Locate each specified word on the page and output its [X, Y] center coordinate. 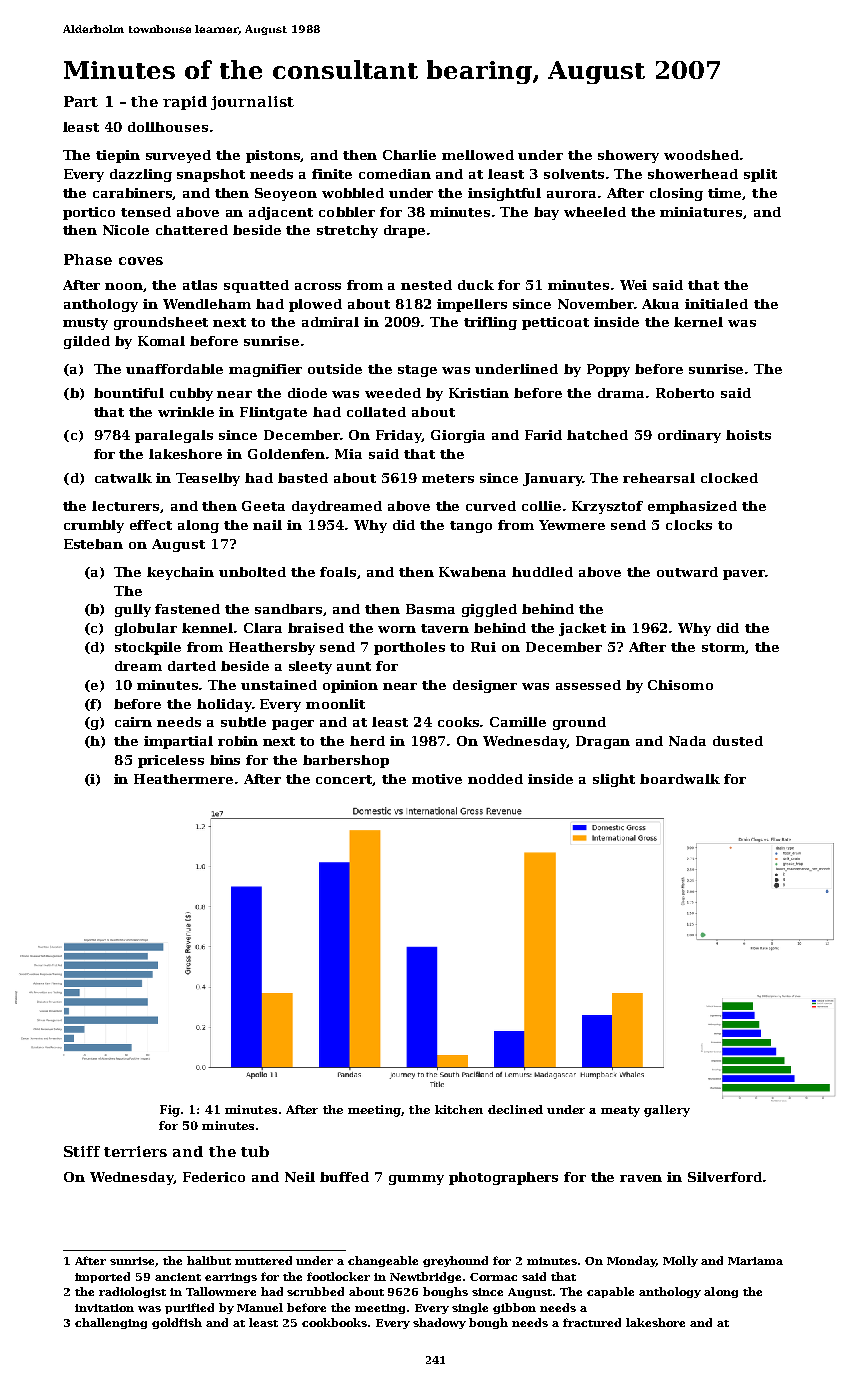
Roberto [685, 393]
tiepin [118, 156]
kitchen [459, 1109]
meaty [620, 1111]
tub [255, 1151]
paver [744, 575]
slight [614, 780]
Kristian [479, 393]
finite [332, 174]
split [760, 175]
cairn [133, 722]
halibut [209, 1260]
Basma [430, 609]
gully [133, 610]
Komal [161, 341]
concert [344, 780]
